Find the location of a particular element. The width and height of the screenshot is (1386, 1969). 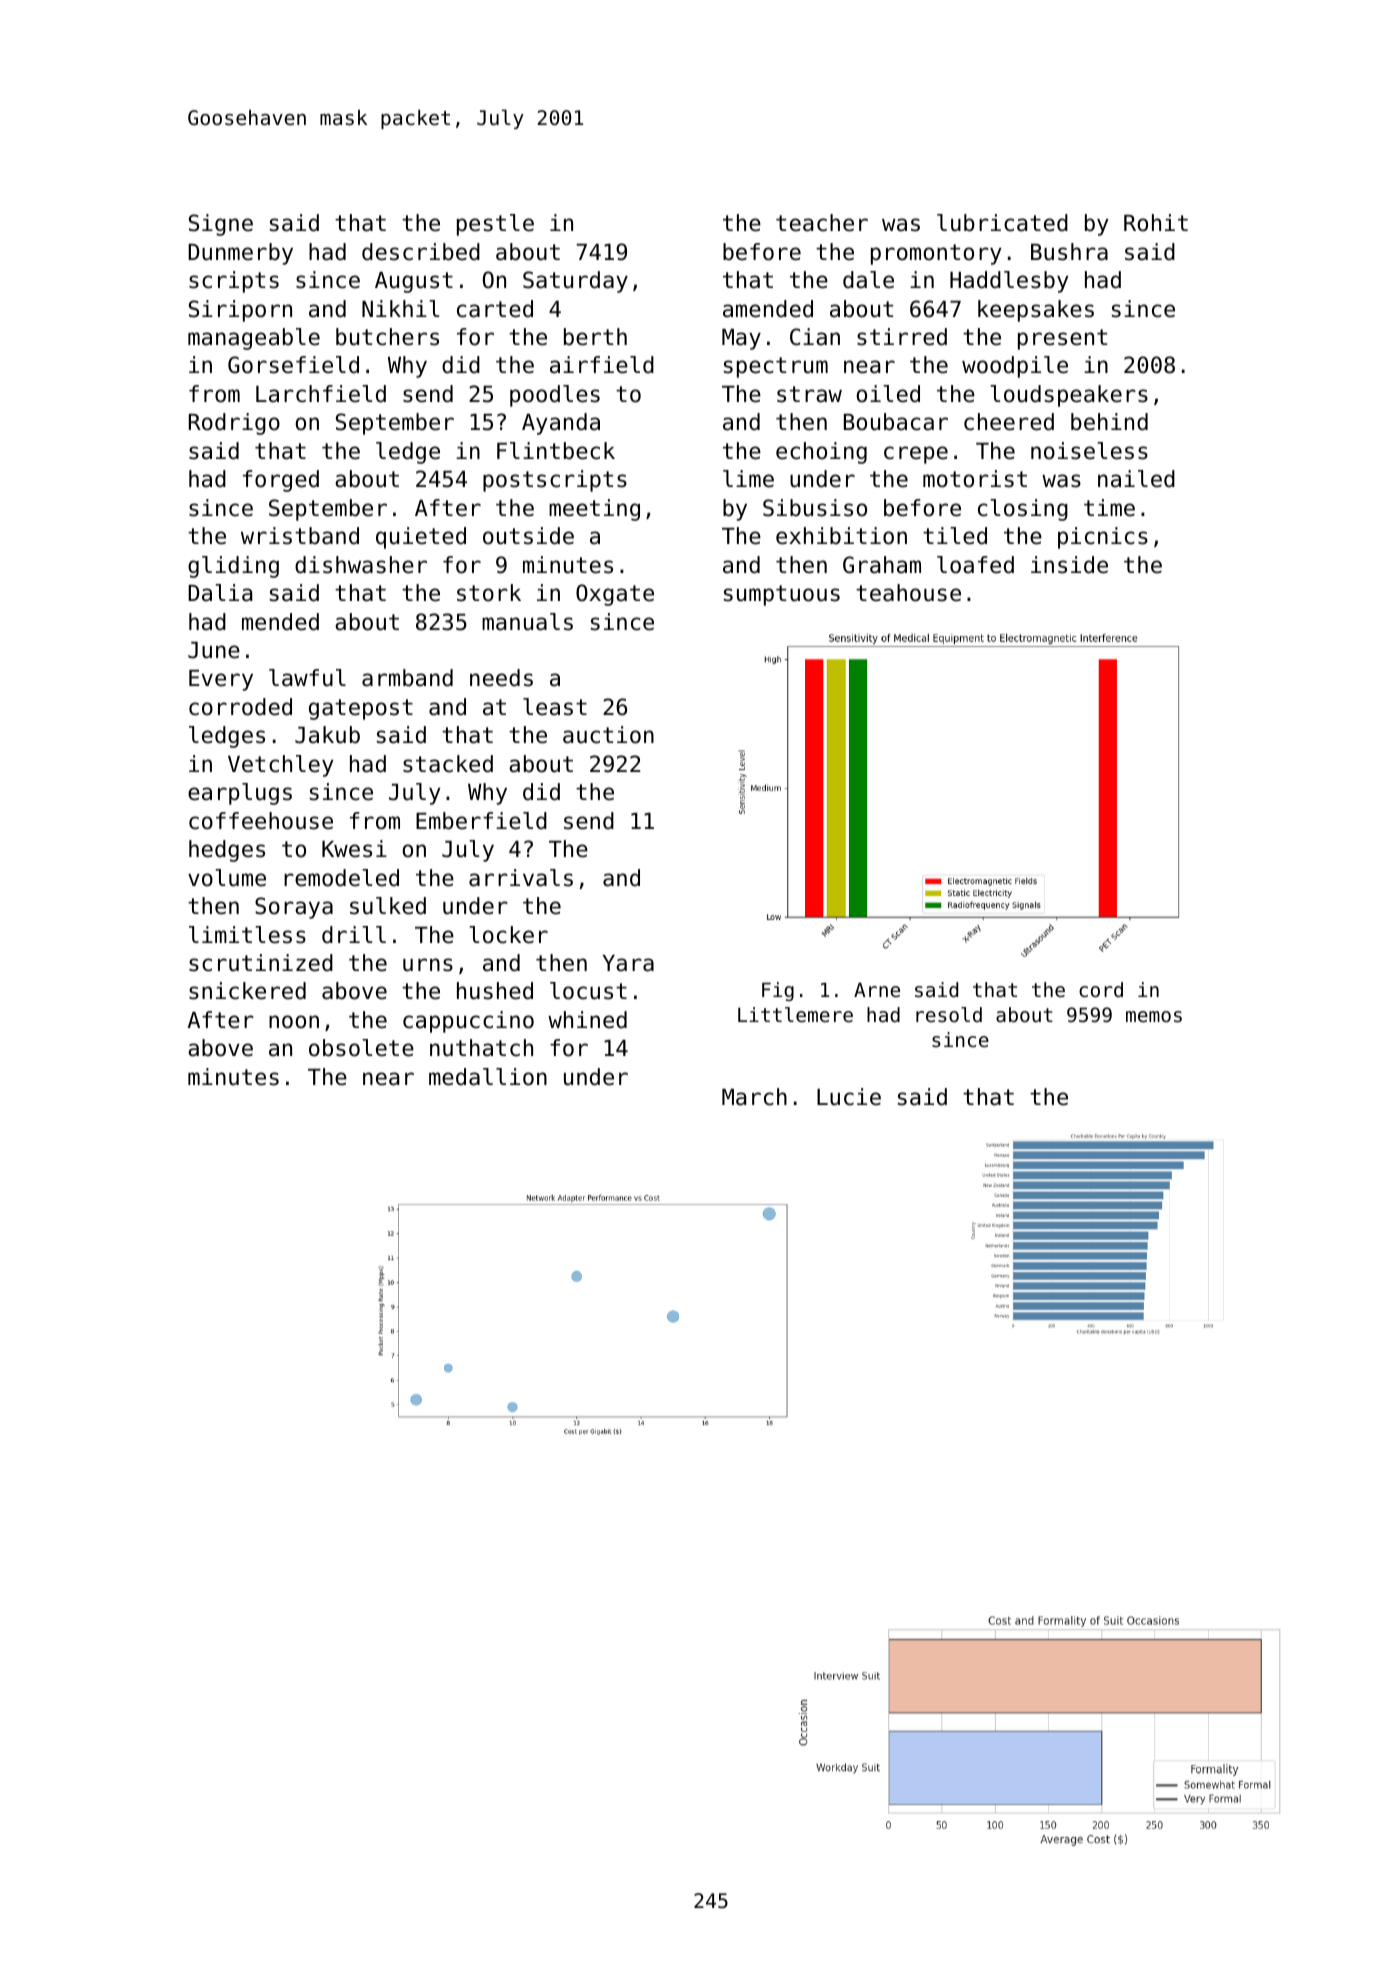

Rohit is located at coordinates (1156, 223).
